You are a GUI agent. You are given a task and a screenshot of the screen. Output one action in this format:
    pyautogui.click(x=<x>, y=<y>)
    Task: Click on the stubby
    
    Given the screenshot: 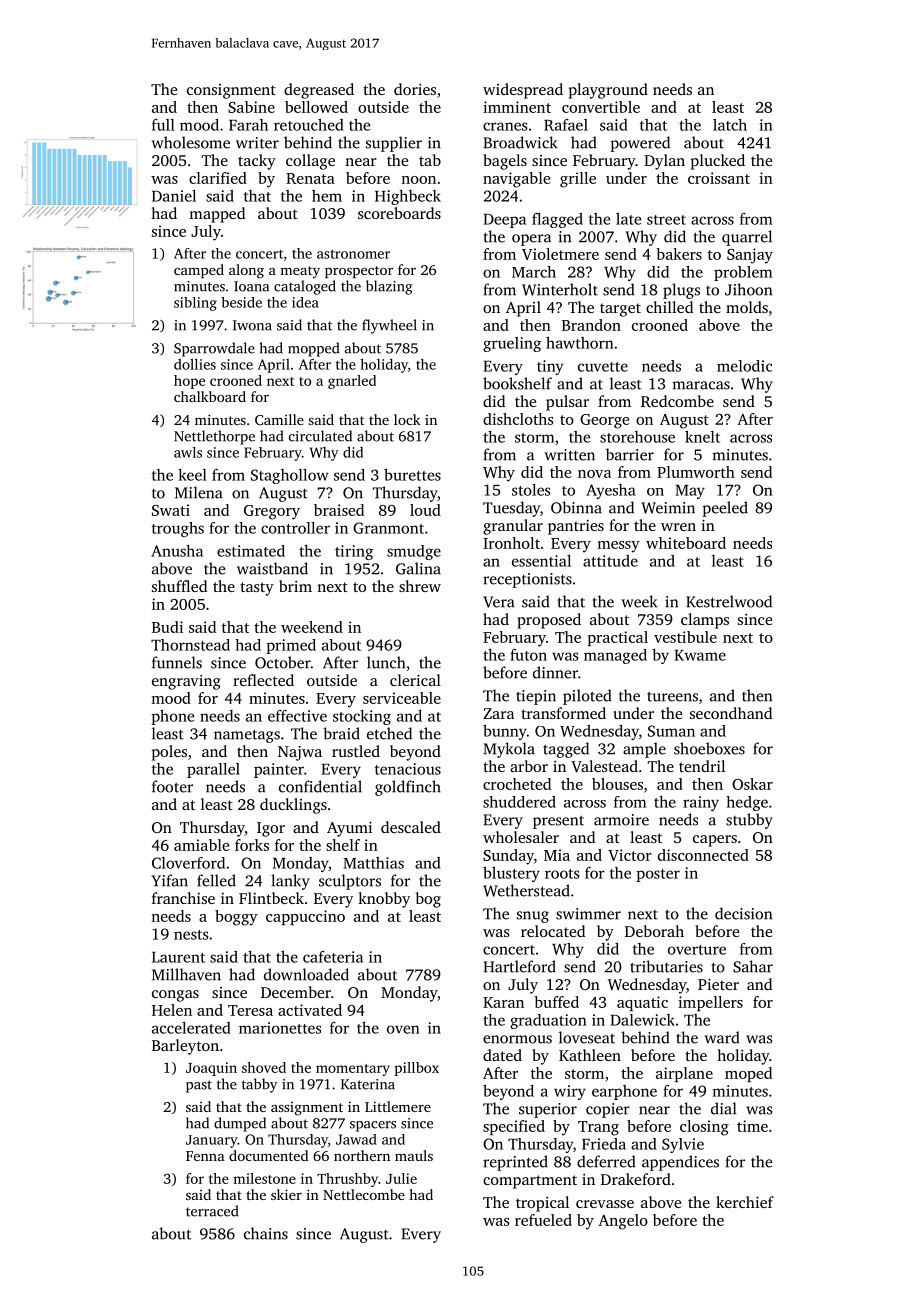 What is the action you would take?
    pyautogui.click(x=749, y=821)
